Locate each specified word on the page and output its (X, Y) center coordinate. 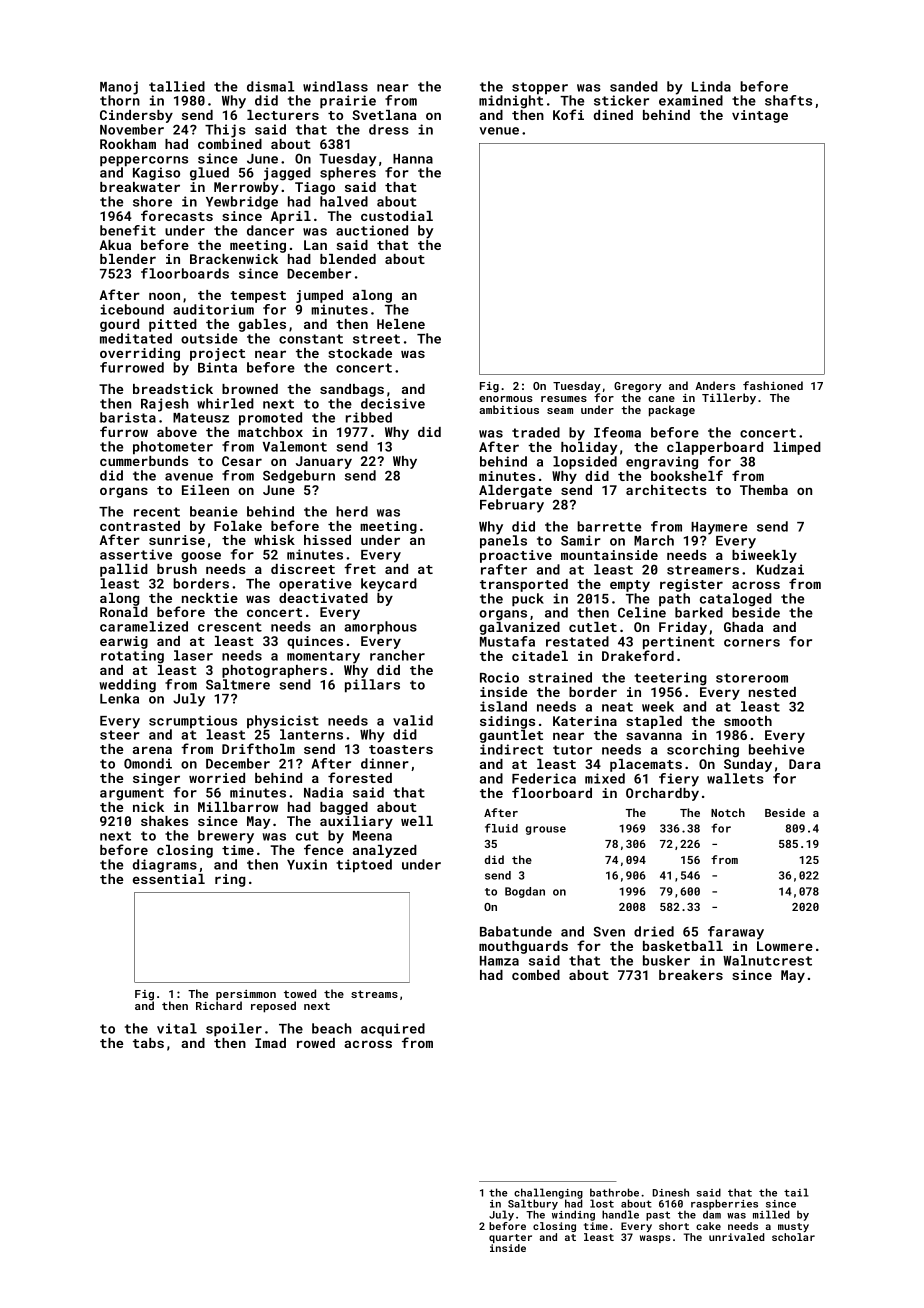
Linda (711, 86)
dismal (271, 86)
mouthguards (523, 947)
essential (169, 879)
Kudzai (780, 569)
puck (528, 600)
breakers (691, 975)
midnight (511, 102)
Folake (238, 526)
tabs (148, 1043)
